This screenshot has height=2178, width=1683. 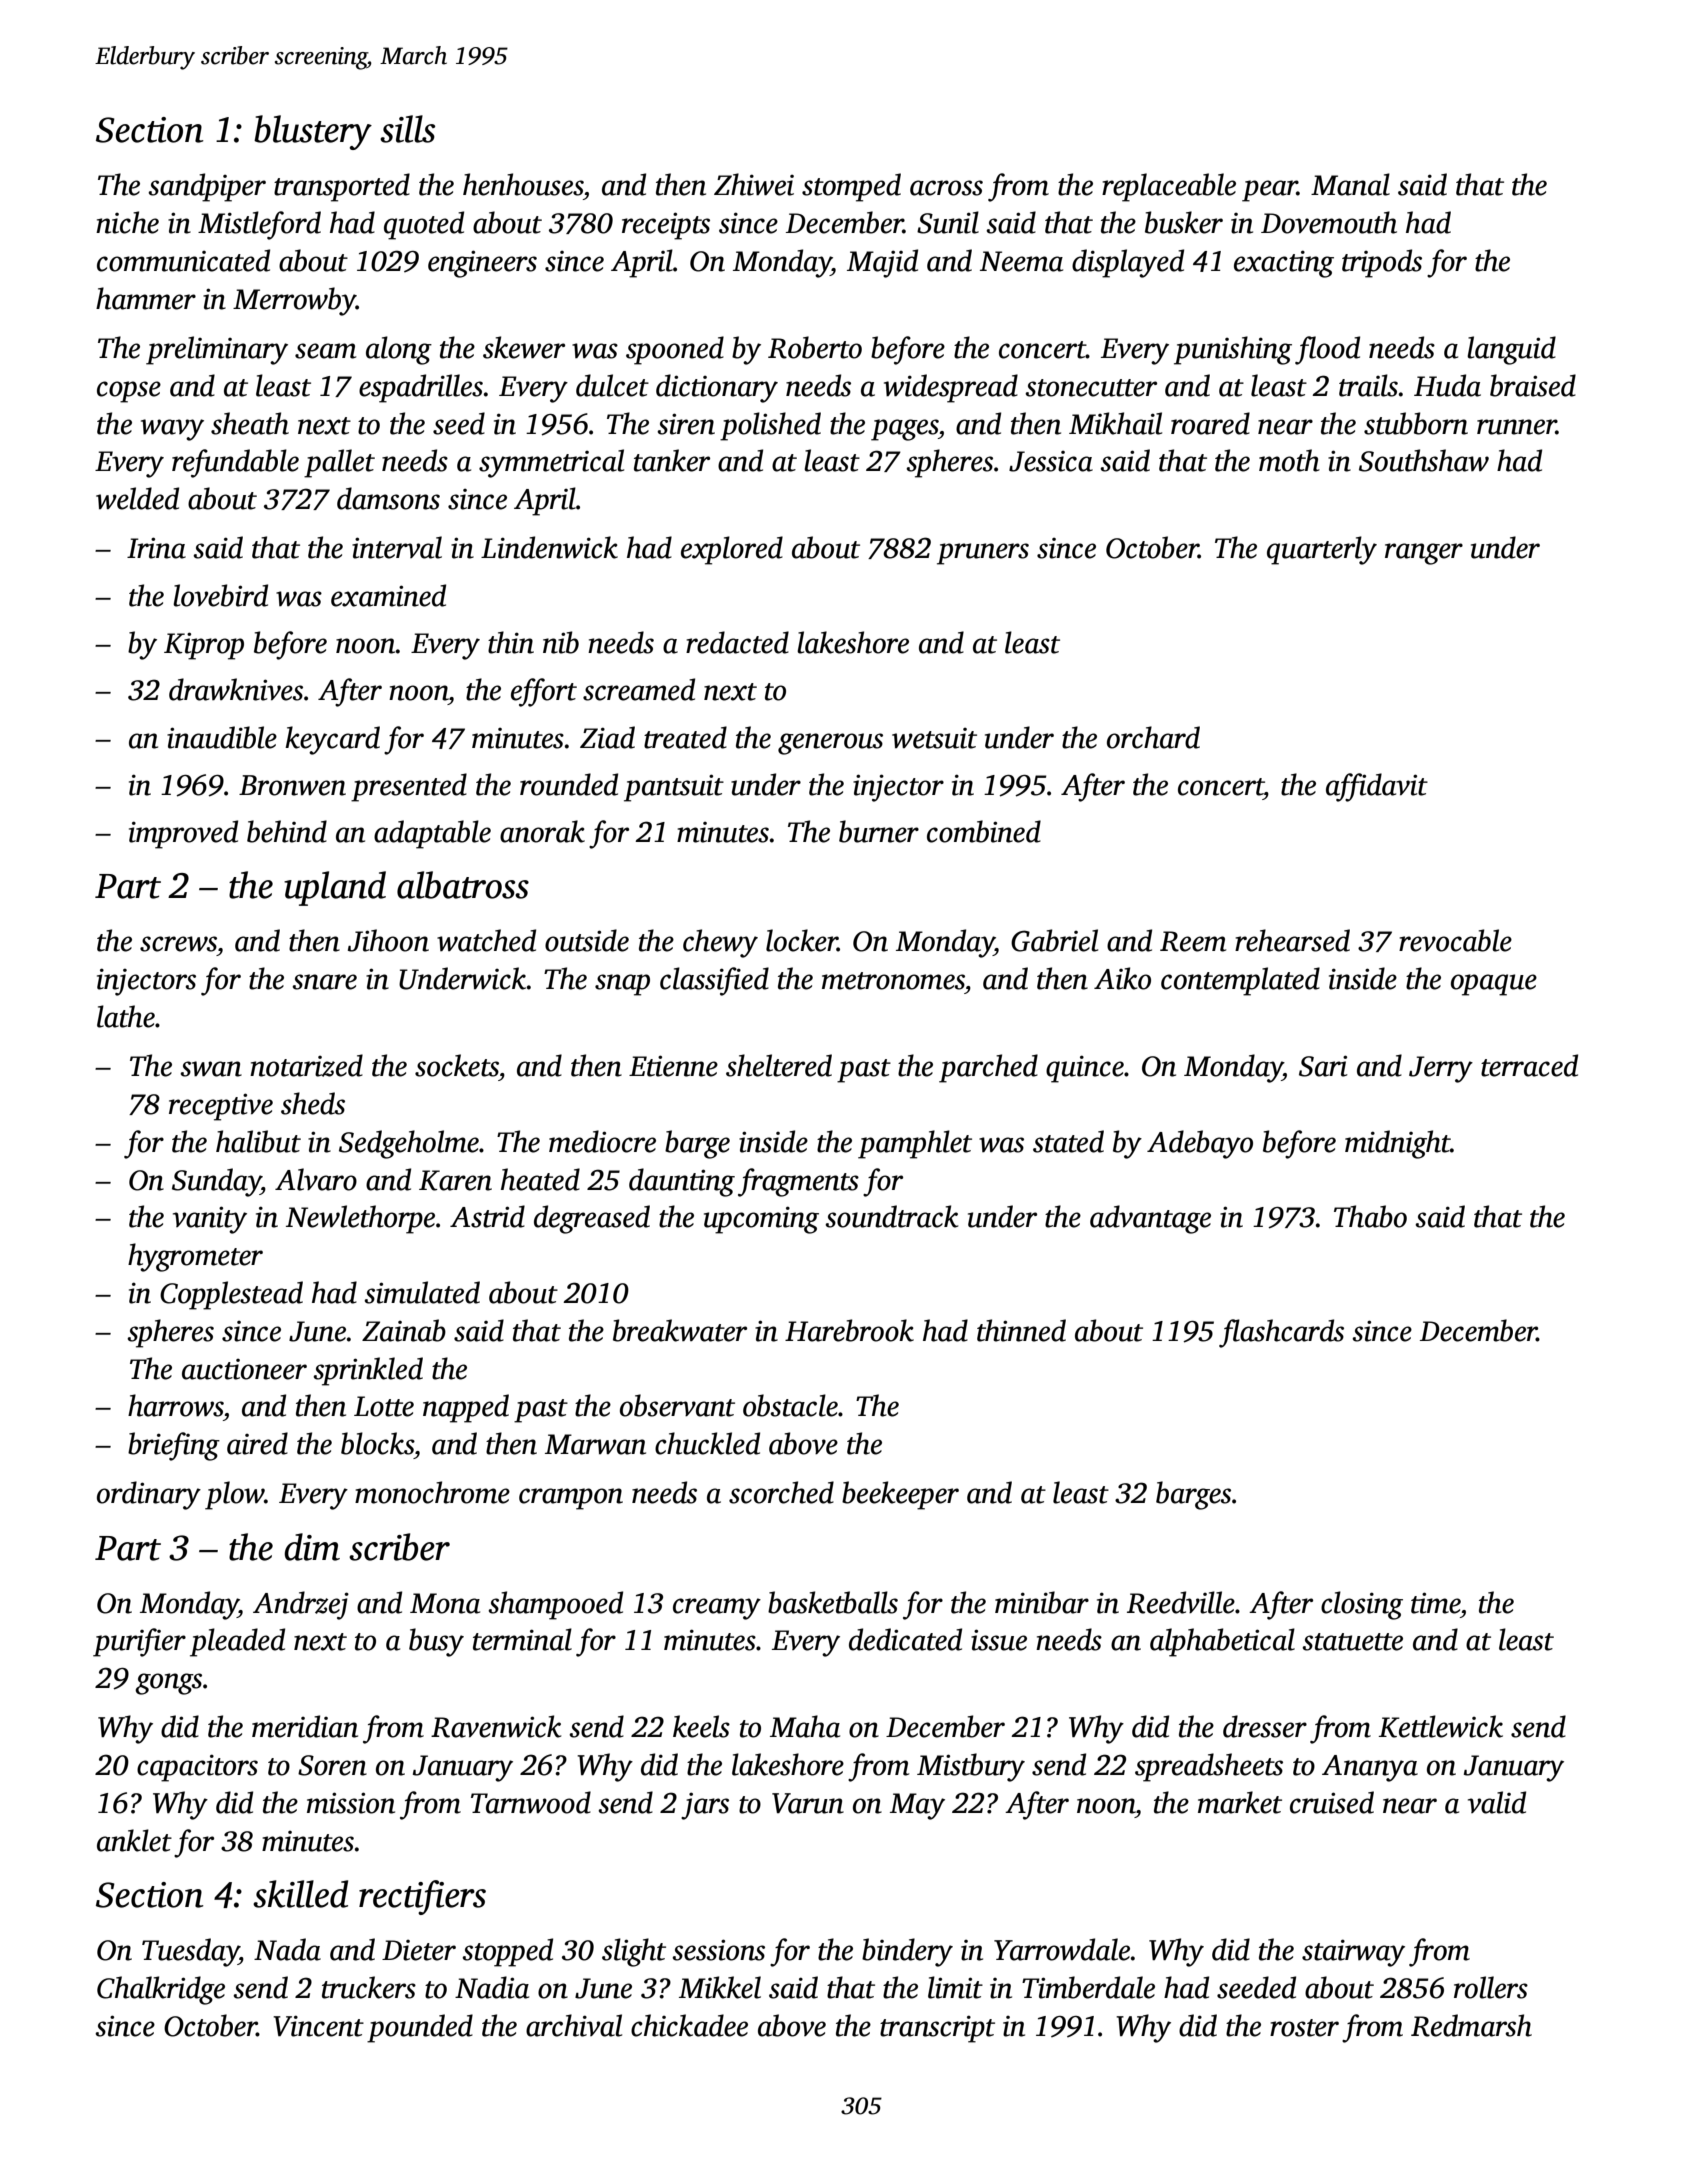 What do you see at coordinates (689, 2025) in the screenshot?
I see `chickadee` at bounding box center [689, 2025].
